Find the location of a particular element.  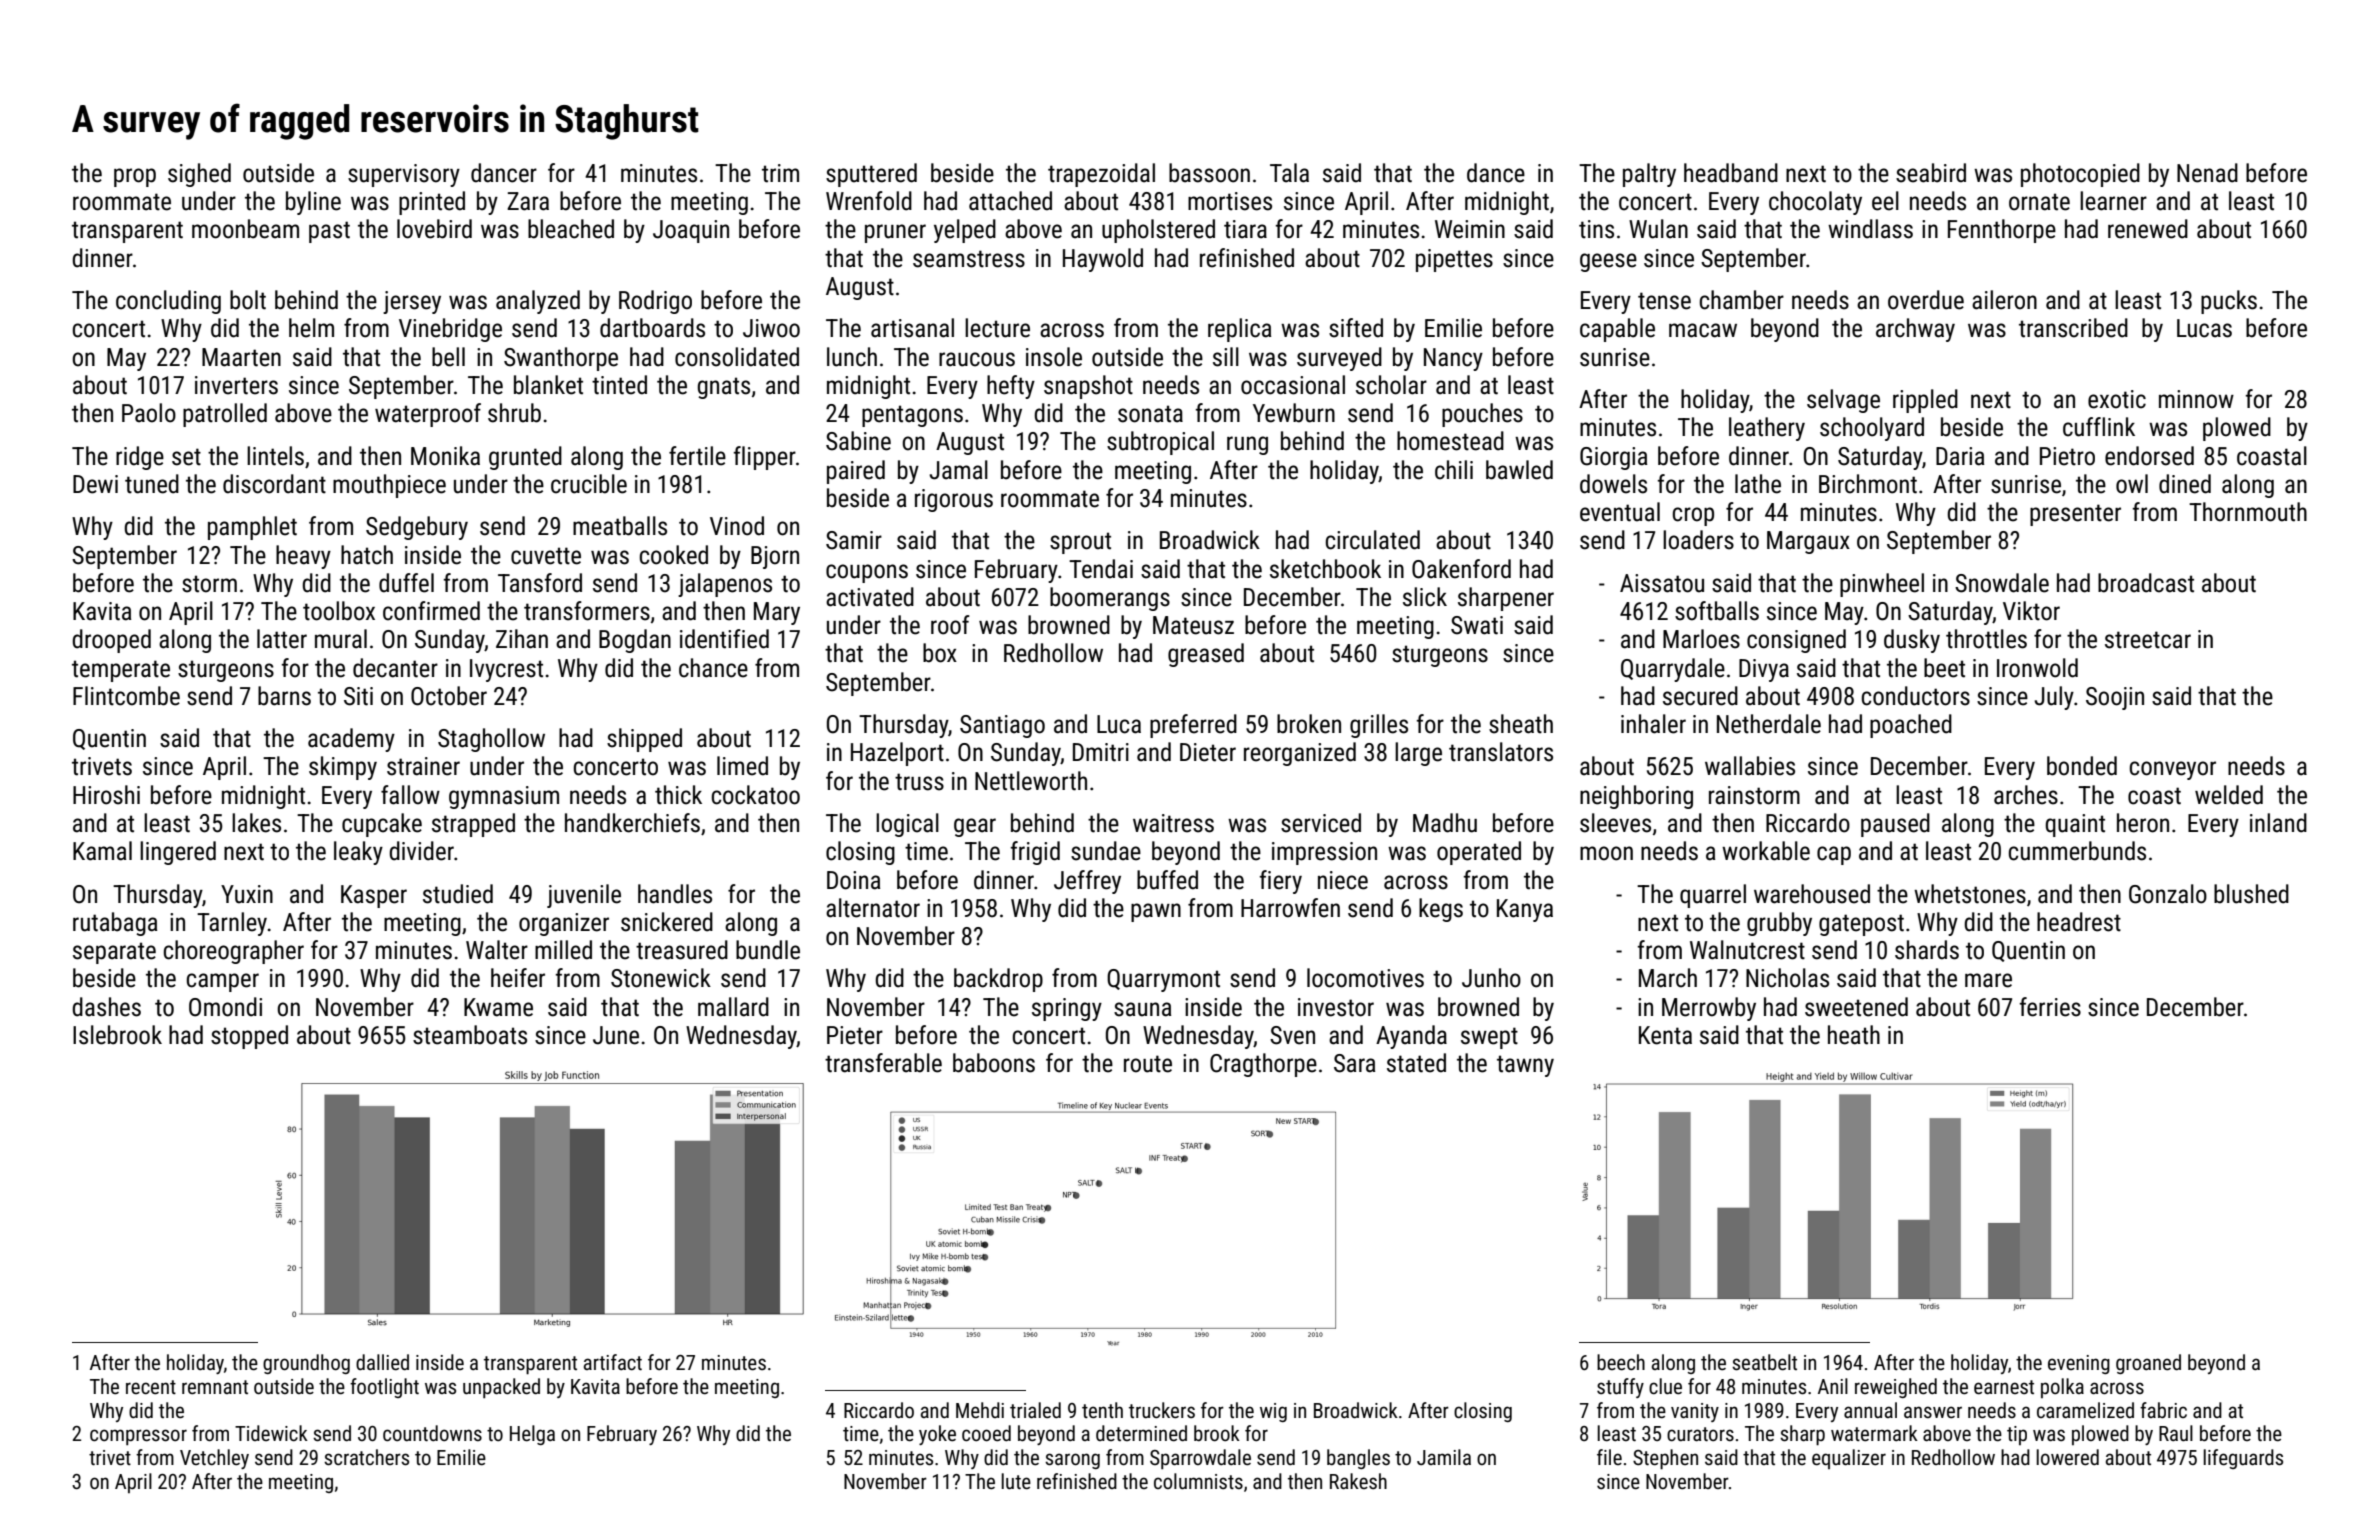

broadcast is located at coordinates (2146, 583).
